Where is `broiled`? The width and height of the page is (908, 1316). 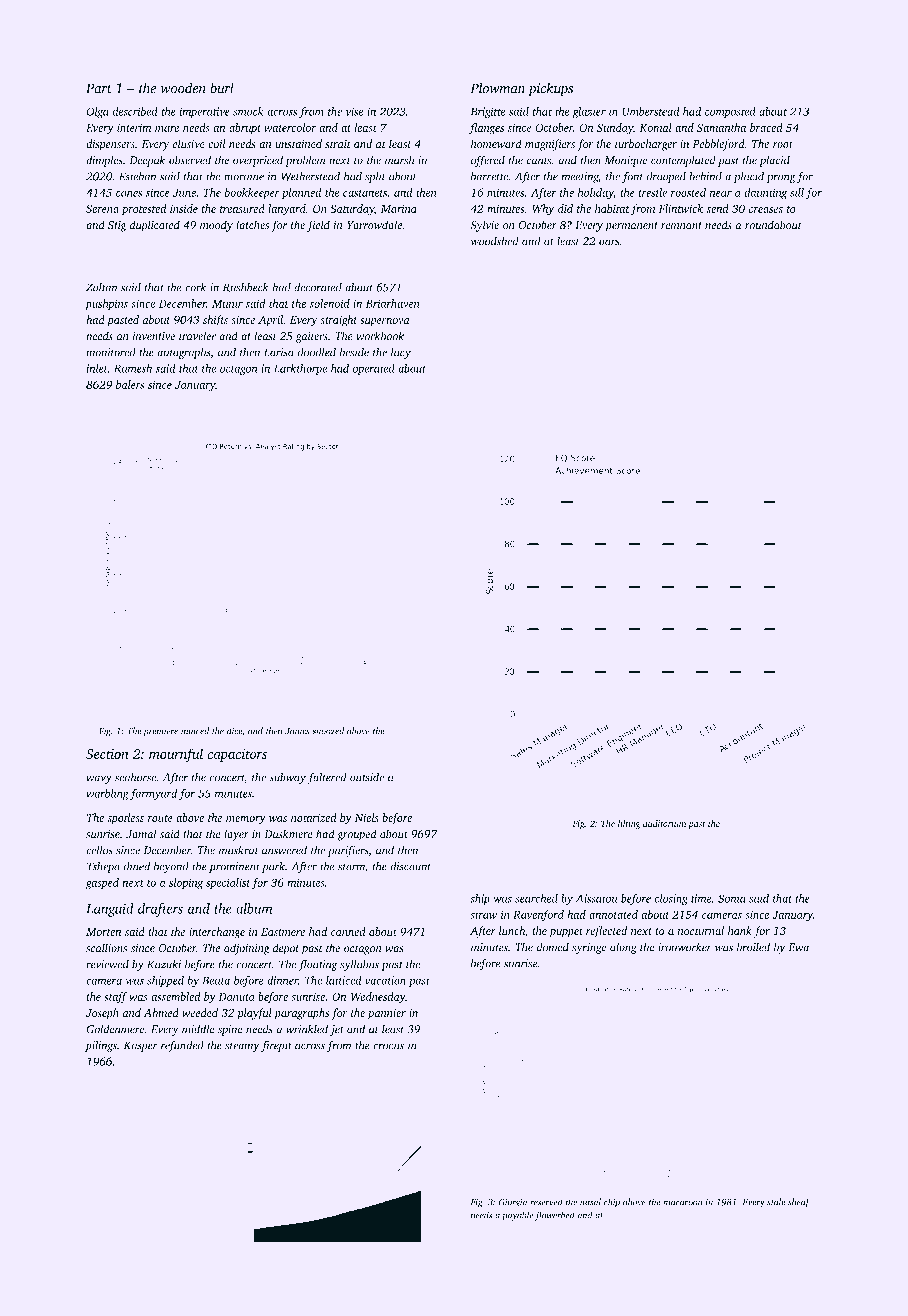 broiled is located at coordinates (753, 946).
